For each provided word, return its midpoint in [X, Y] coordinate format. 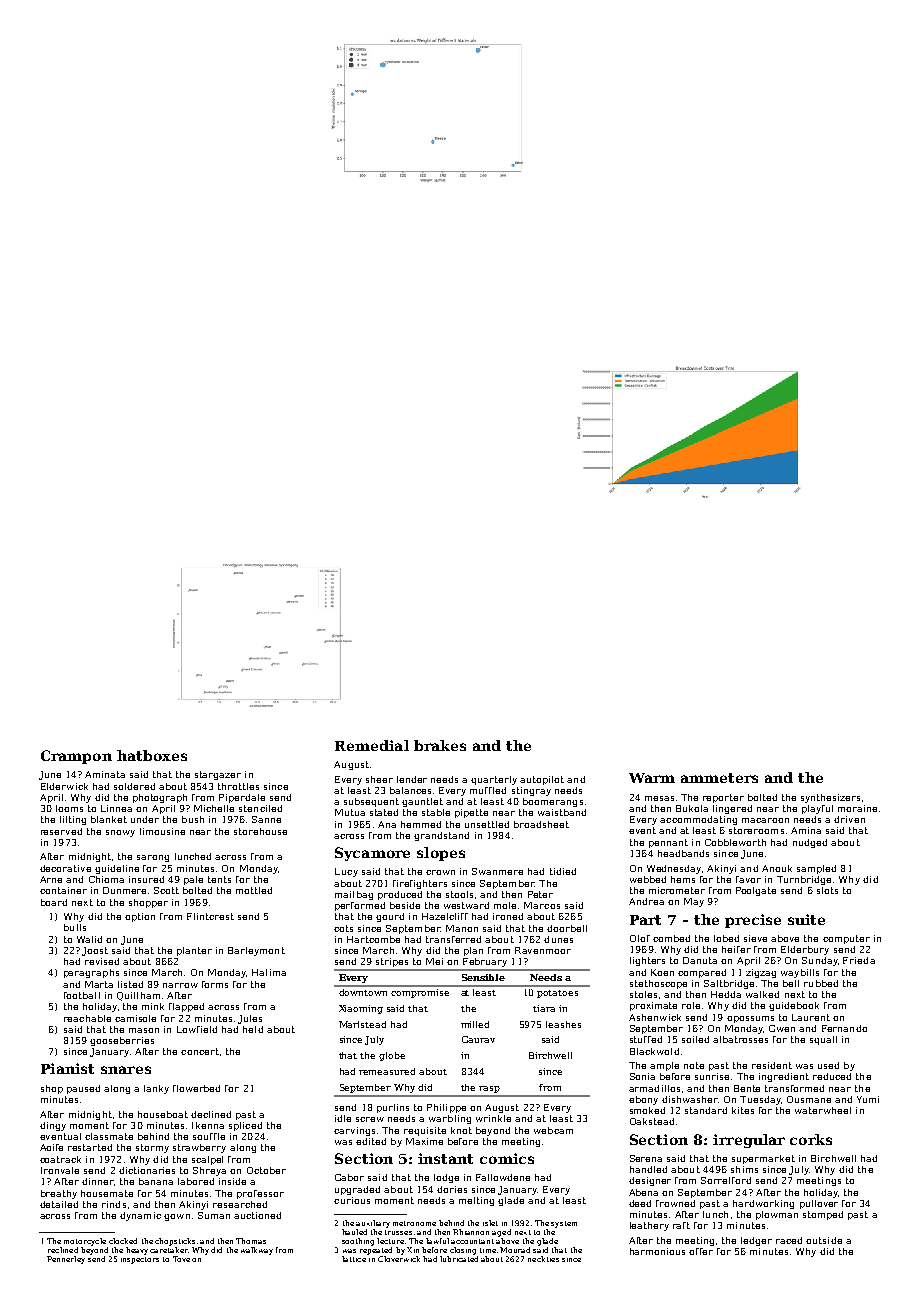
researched [240, 1204]
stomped [823, 1215]
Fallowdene [503, 1177]
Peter [540, 894]
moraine [857, 808]
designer [650, 1181]
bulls [75, 927]
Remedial [372, 745]
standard [706, 1110]
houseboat [163, 1114]
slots [827, 890]
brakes [440, 745]
